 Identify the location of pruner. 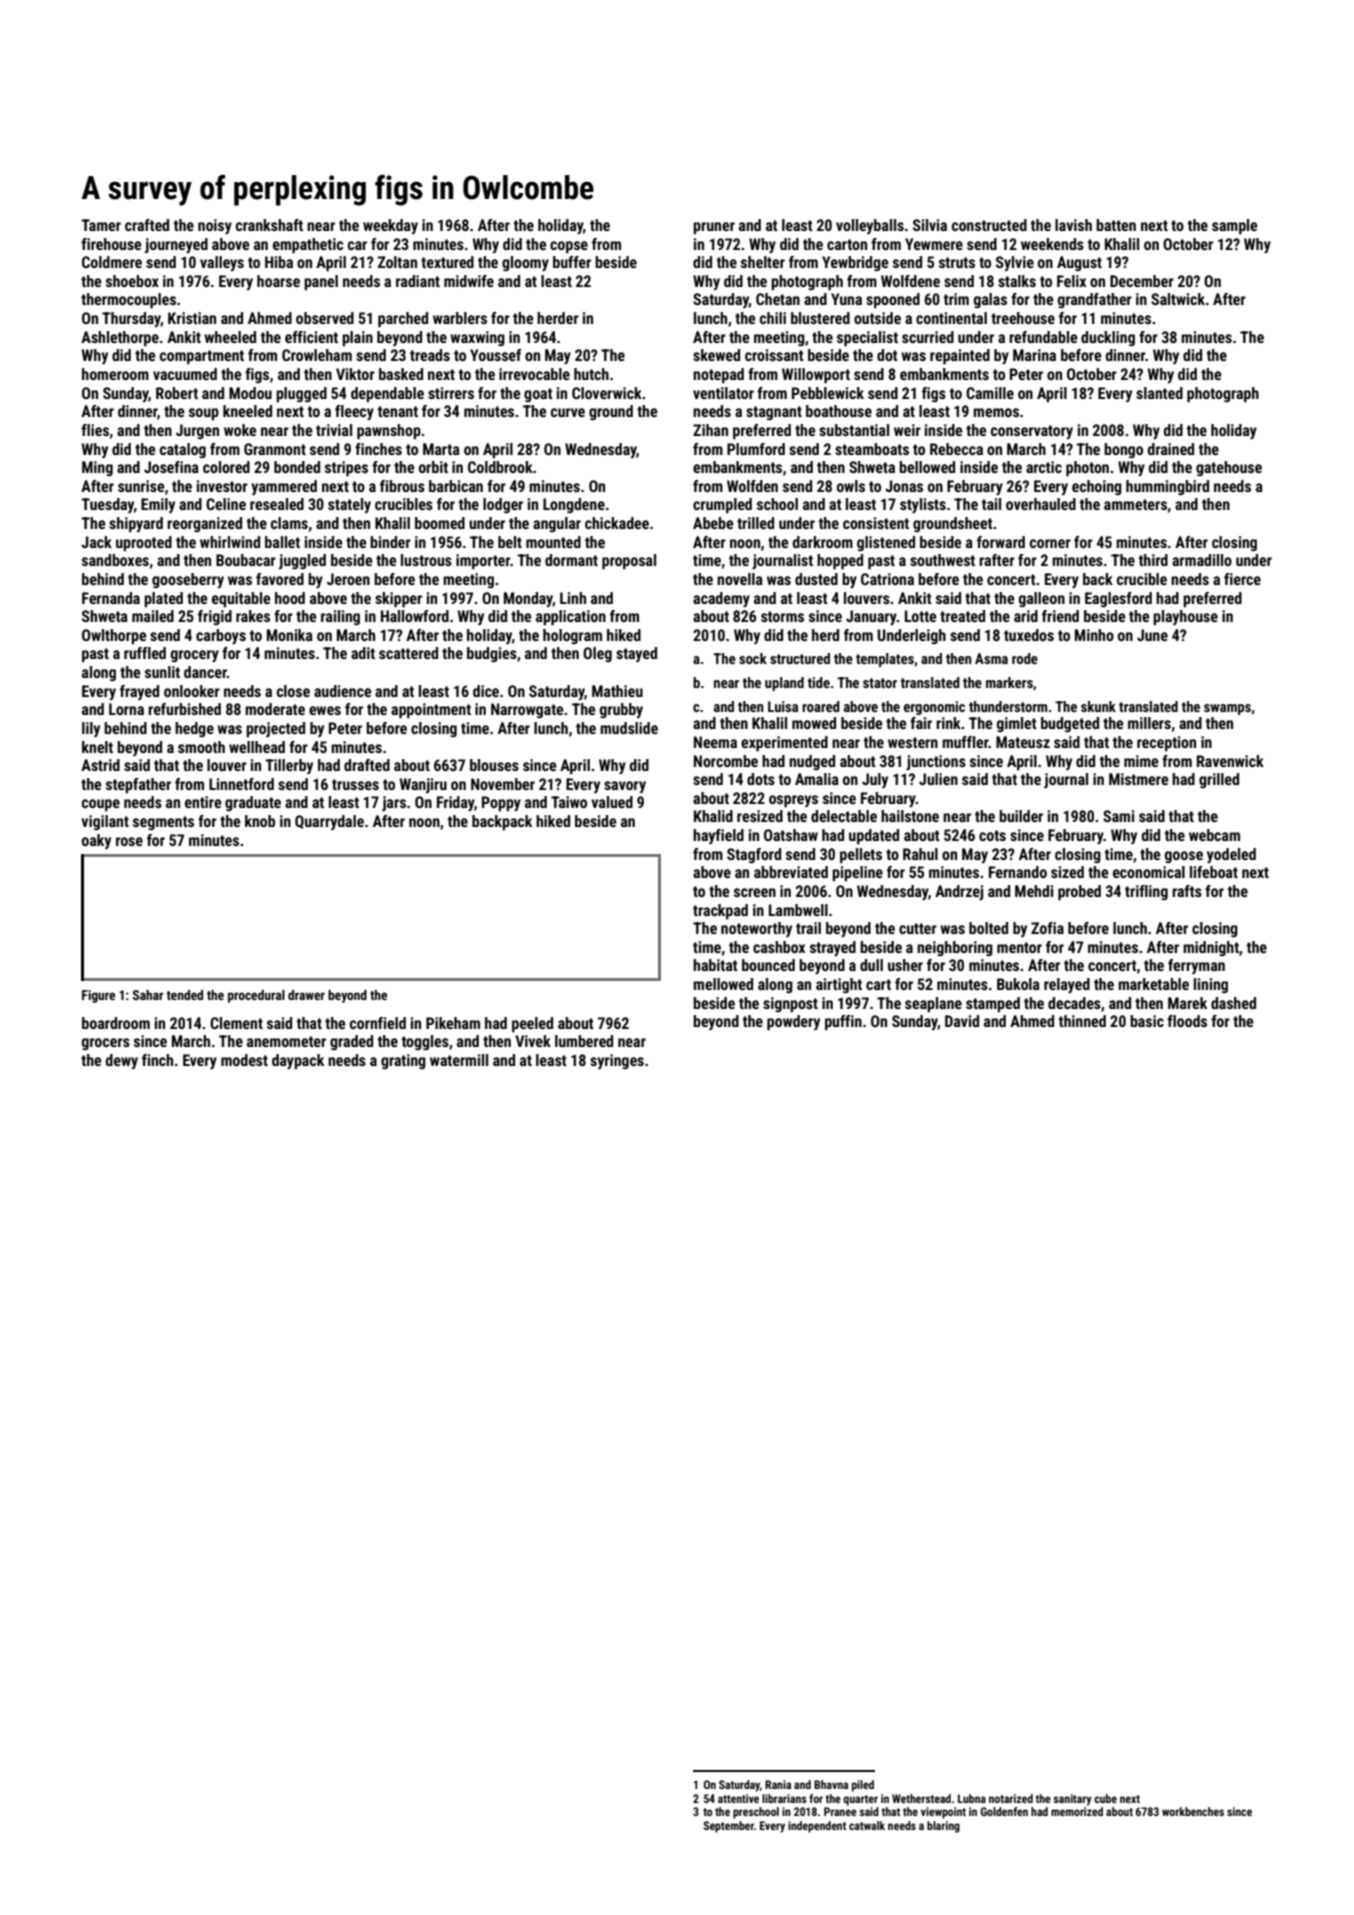
(714, 228).
